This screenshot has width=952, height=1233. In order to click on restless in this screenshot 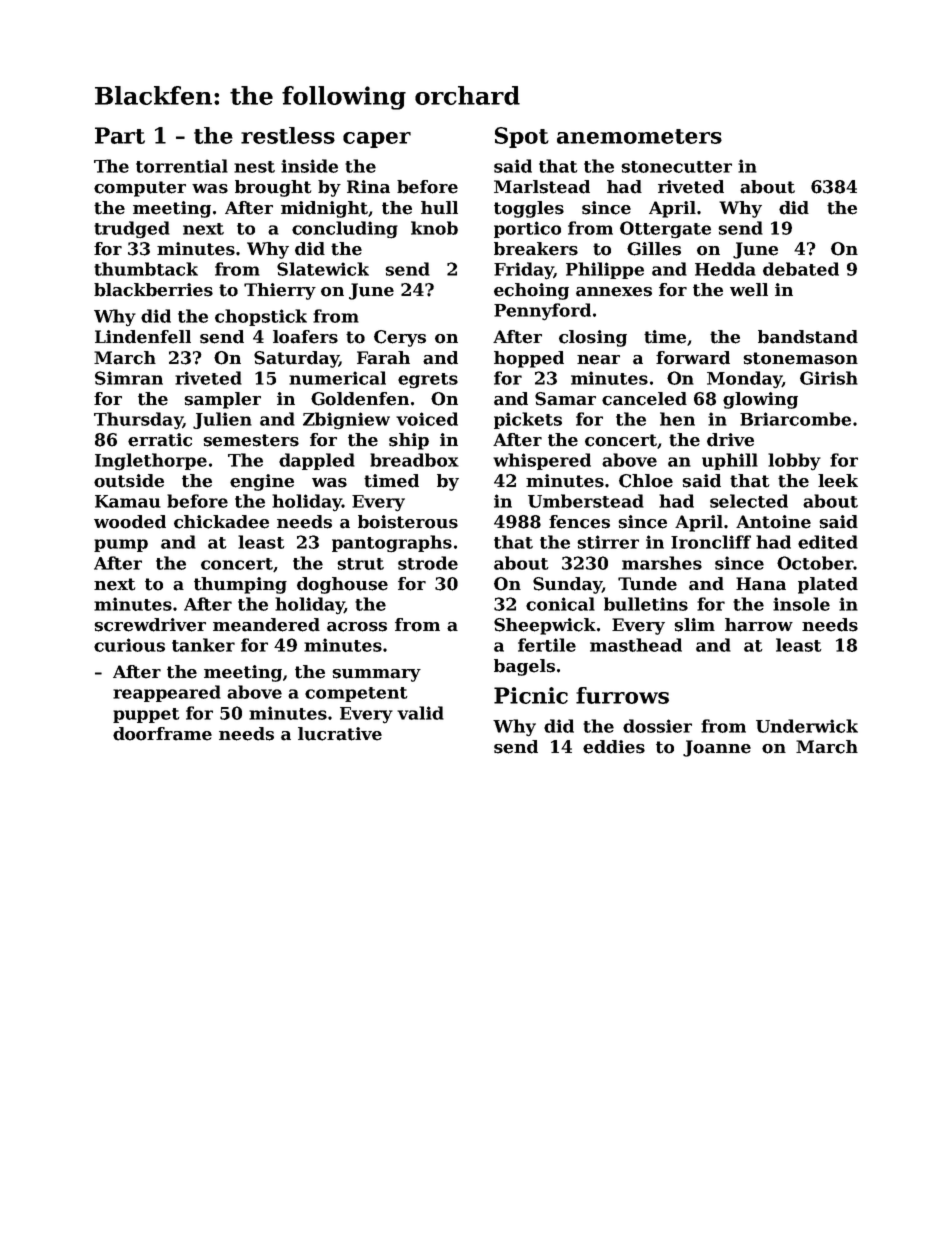, I will do `click(288, 135)`.
